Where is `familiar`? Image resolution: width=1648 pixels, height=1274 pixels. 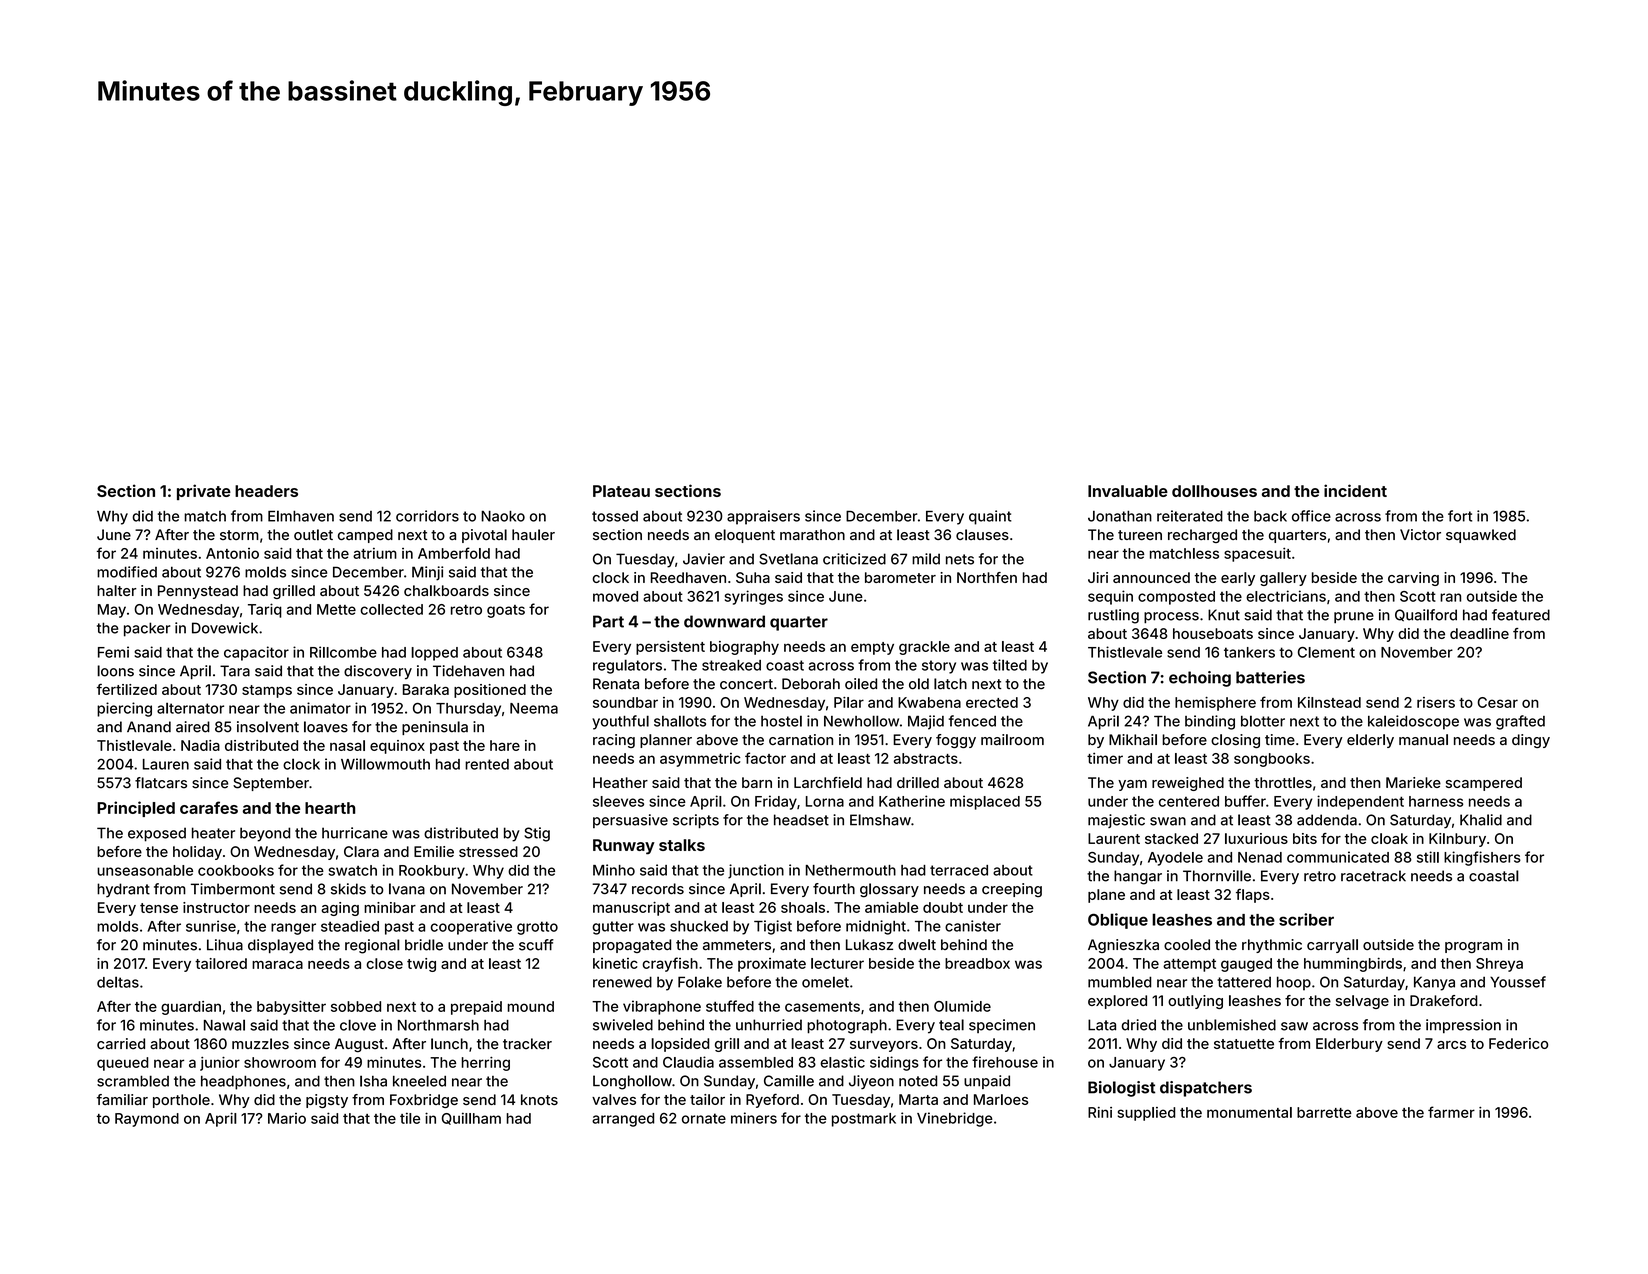 familiar is located at coordinates (122, 1099).
